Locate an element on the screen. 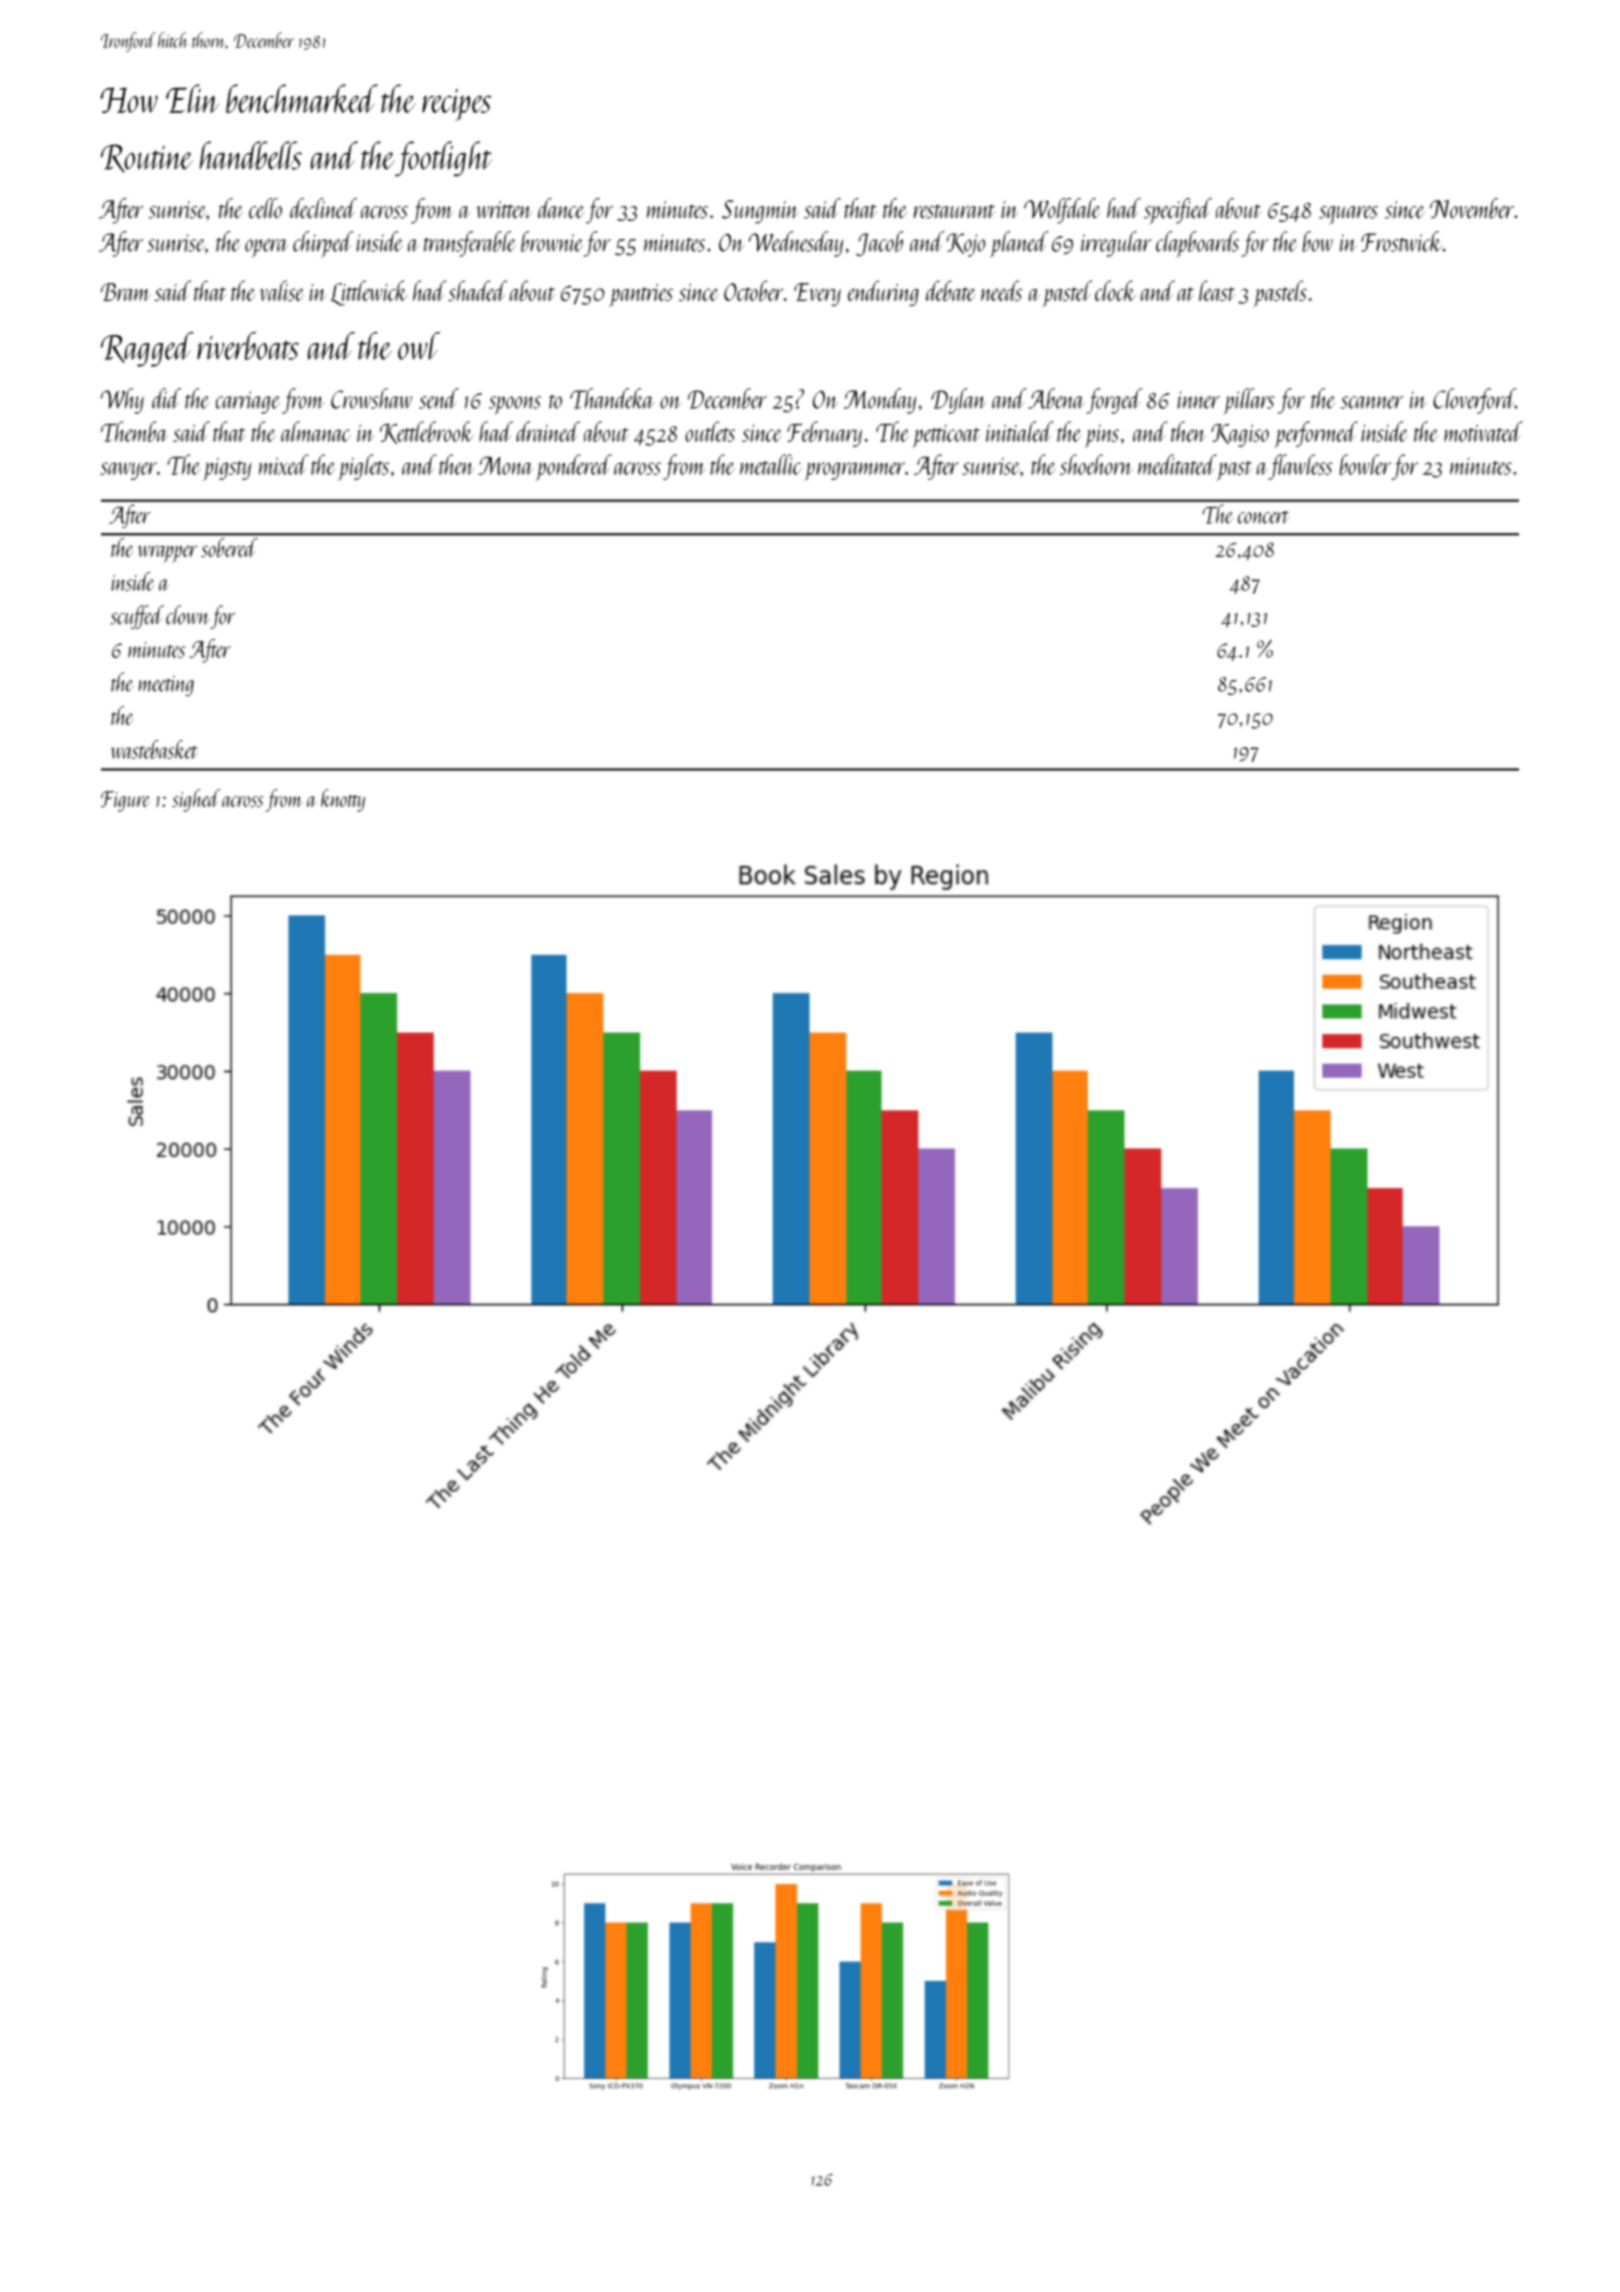 The width and height of the screenshot is (1620, 2292). Routine is located at coordinates (147, 158).
